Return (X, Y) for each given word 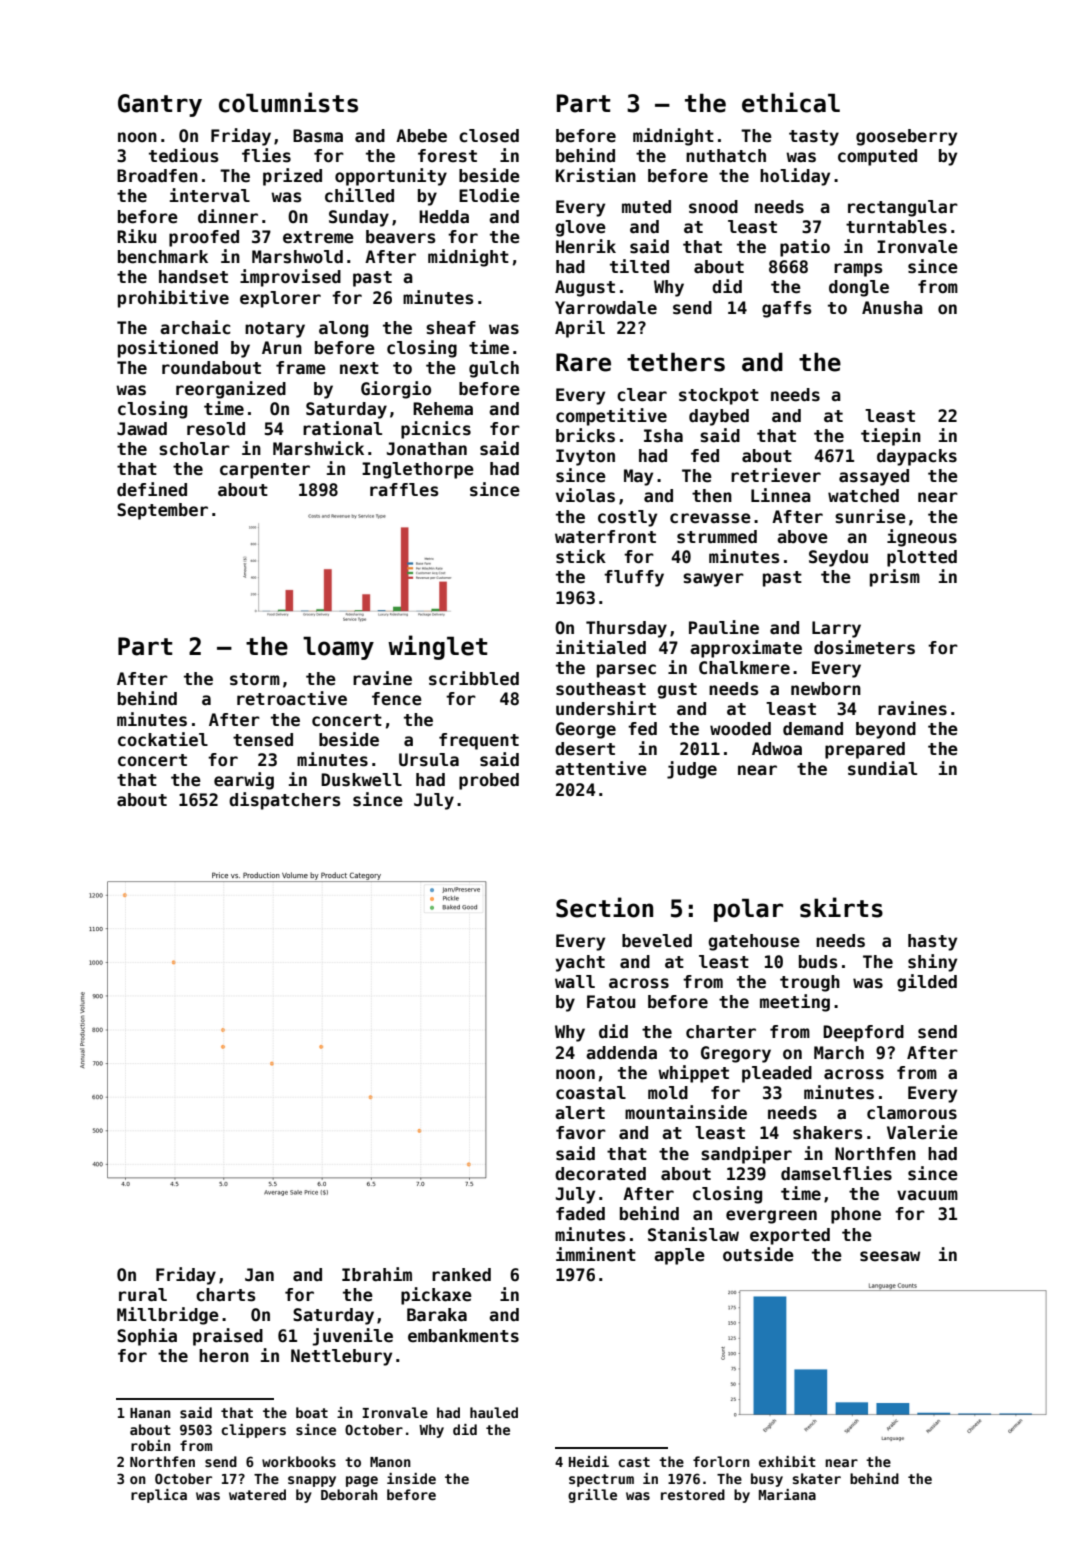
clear (642, 395)
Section (604, 907)
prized (292, 177)
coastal (591, 1093)
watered (257, 1494)
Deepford (863, 1033)
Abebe (421, 136)
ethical (791, 102)
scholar (194, 449)
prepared (865, 750)
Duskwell (361, 780)
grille (592, 1496)
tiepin (891, 437)
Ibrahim (377, 1274)
